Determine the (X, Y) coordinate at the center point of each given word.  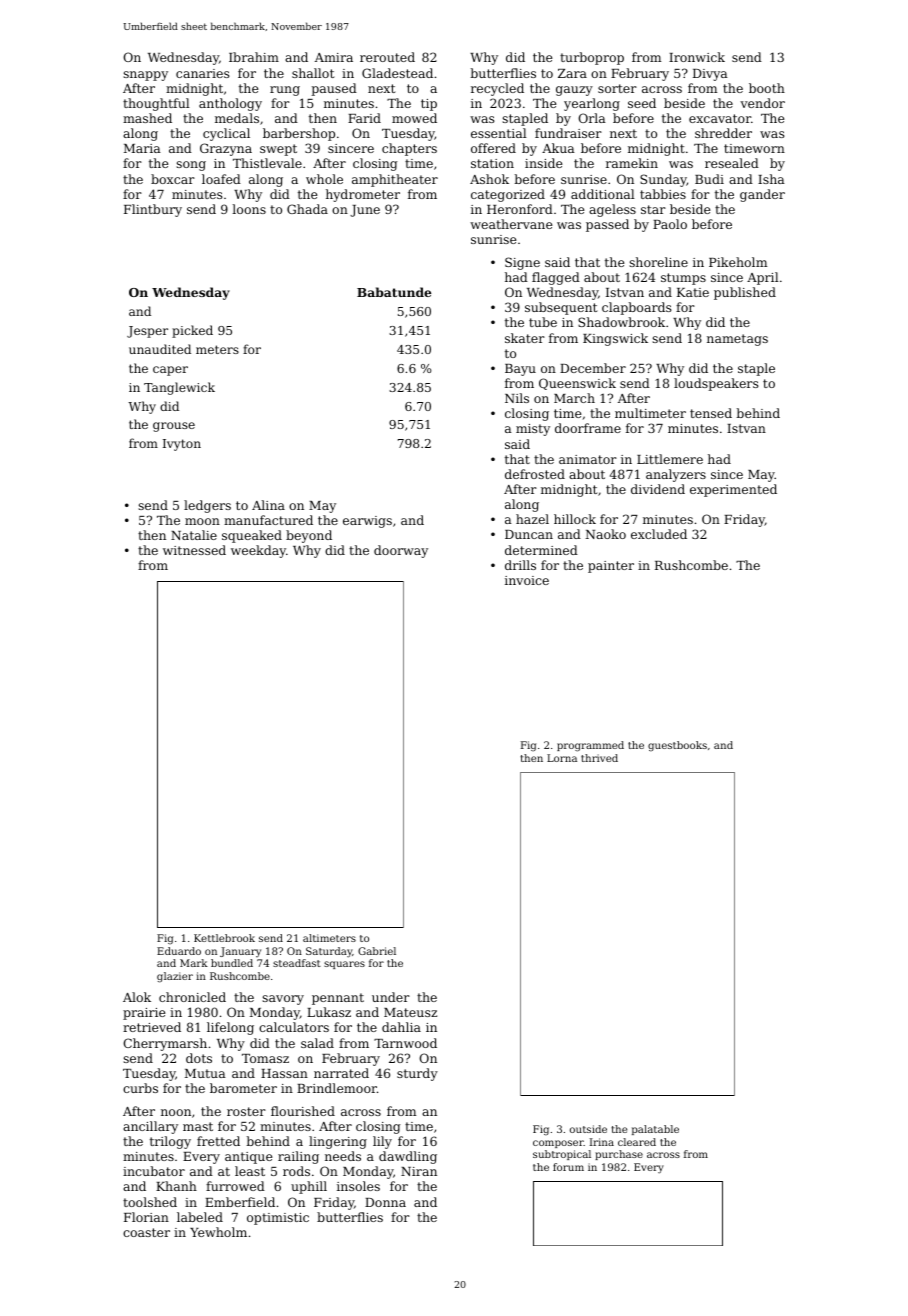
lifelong (230, 1028)
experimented (733, 490)
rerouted (387, 57)
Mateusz (410, 1012)
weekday (258, 551)
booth (767, 88)
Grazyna (226, 149)
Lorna (562, 758)
